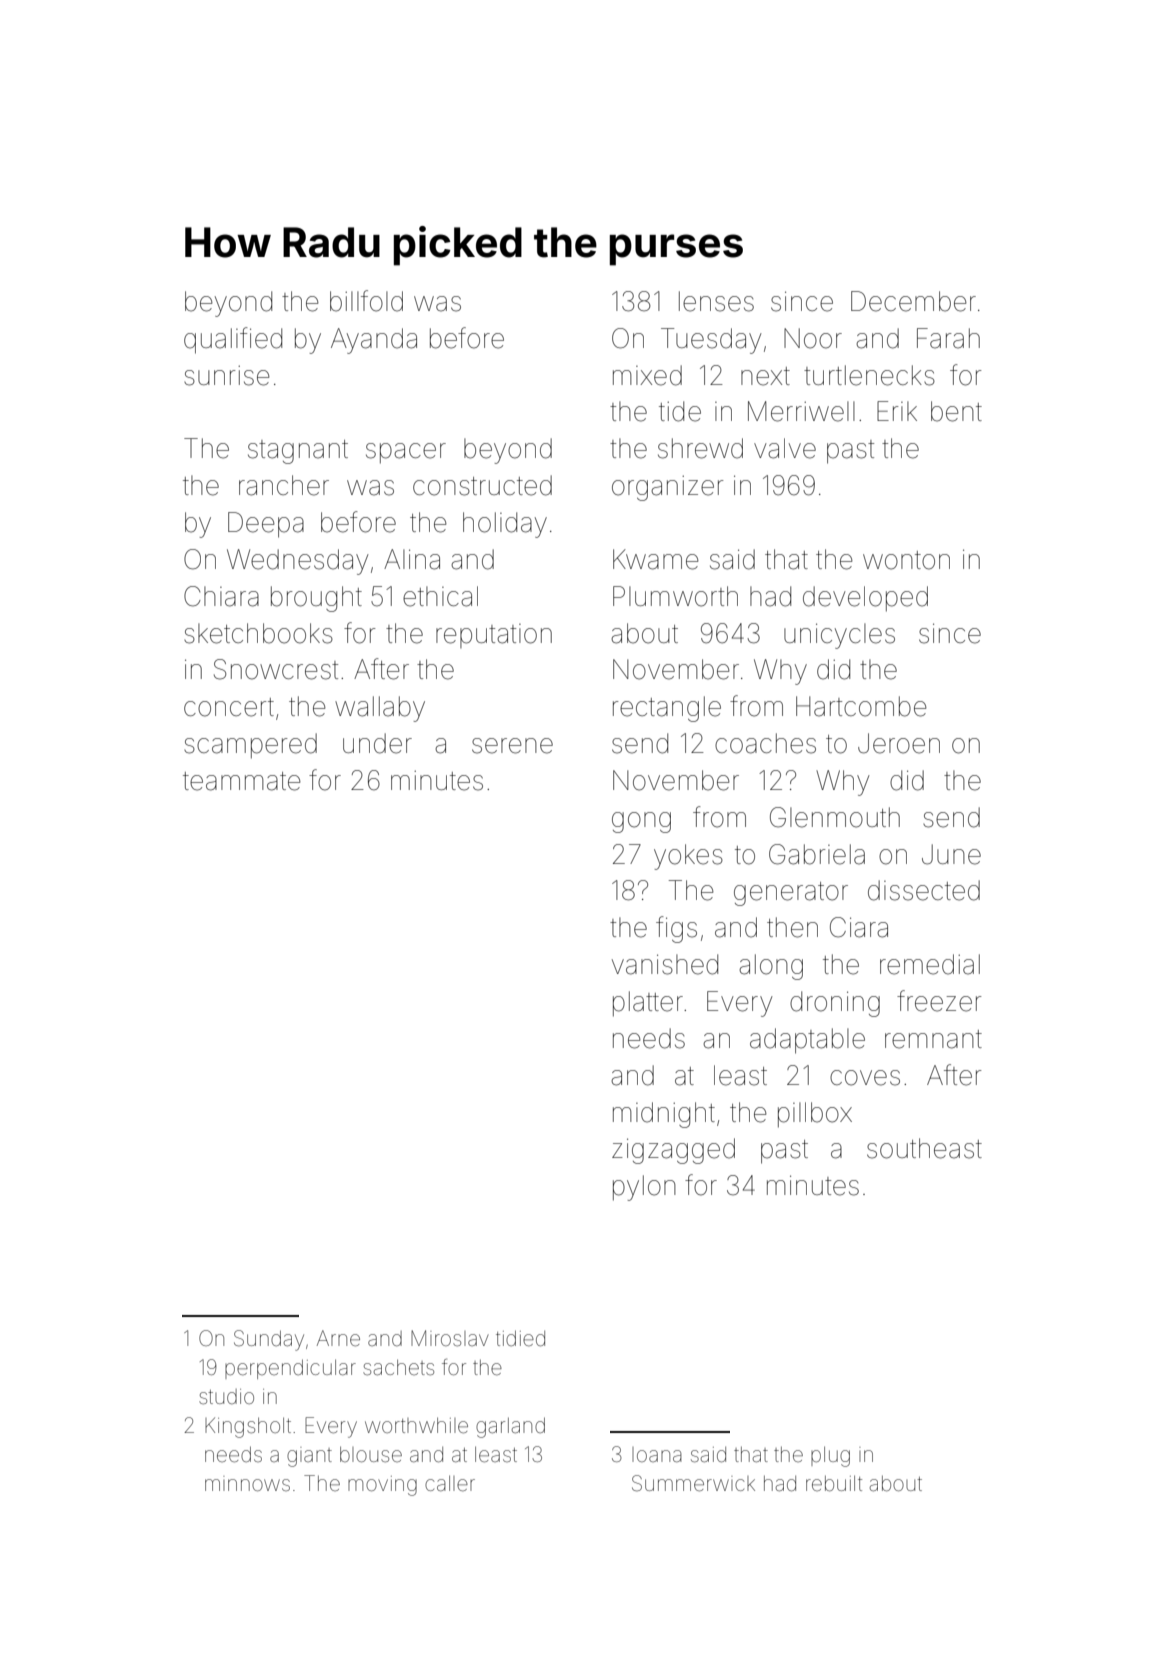 This image has height=1654, width=1165. Describe the element at coordinates (644, 1188) in the image. I see `pylon` at that location.
